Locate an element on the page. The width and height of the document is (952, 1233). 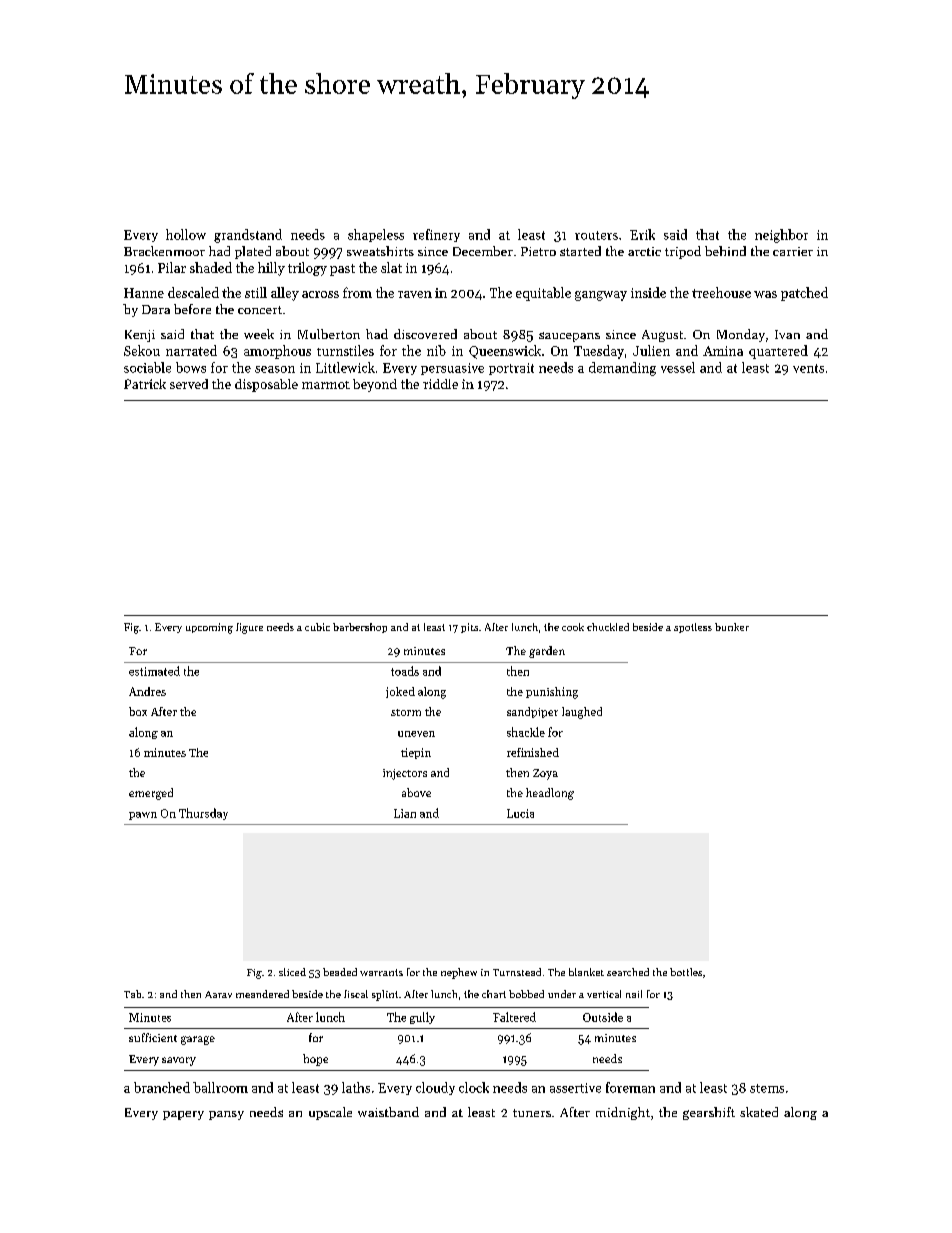
hollow is located at coordinates (186, 234).
